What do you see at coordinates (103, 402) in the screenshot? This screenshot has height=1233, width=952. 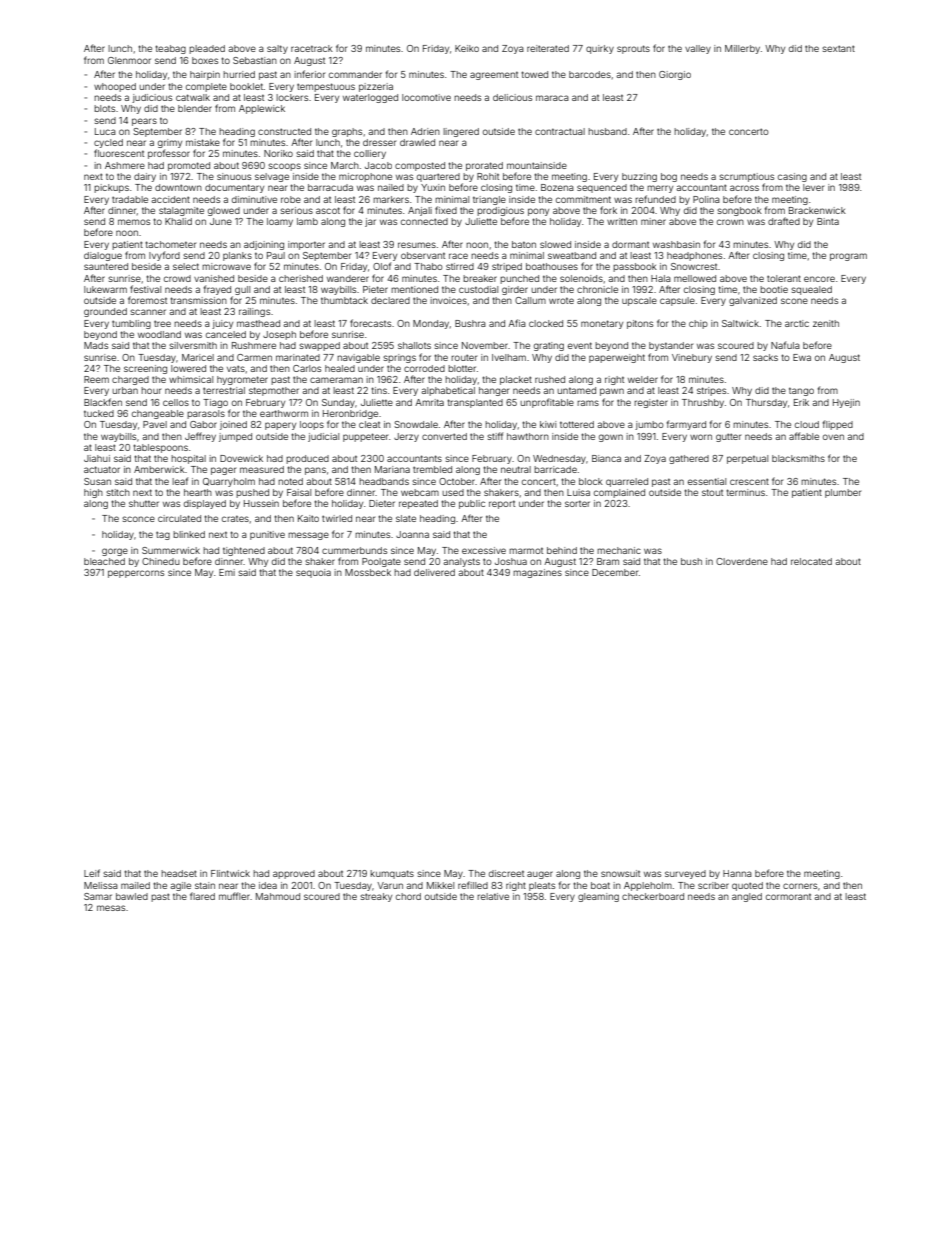 I see `Blackfen` at bounding box center [103, 402].
